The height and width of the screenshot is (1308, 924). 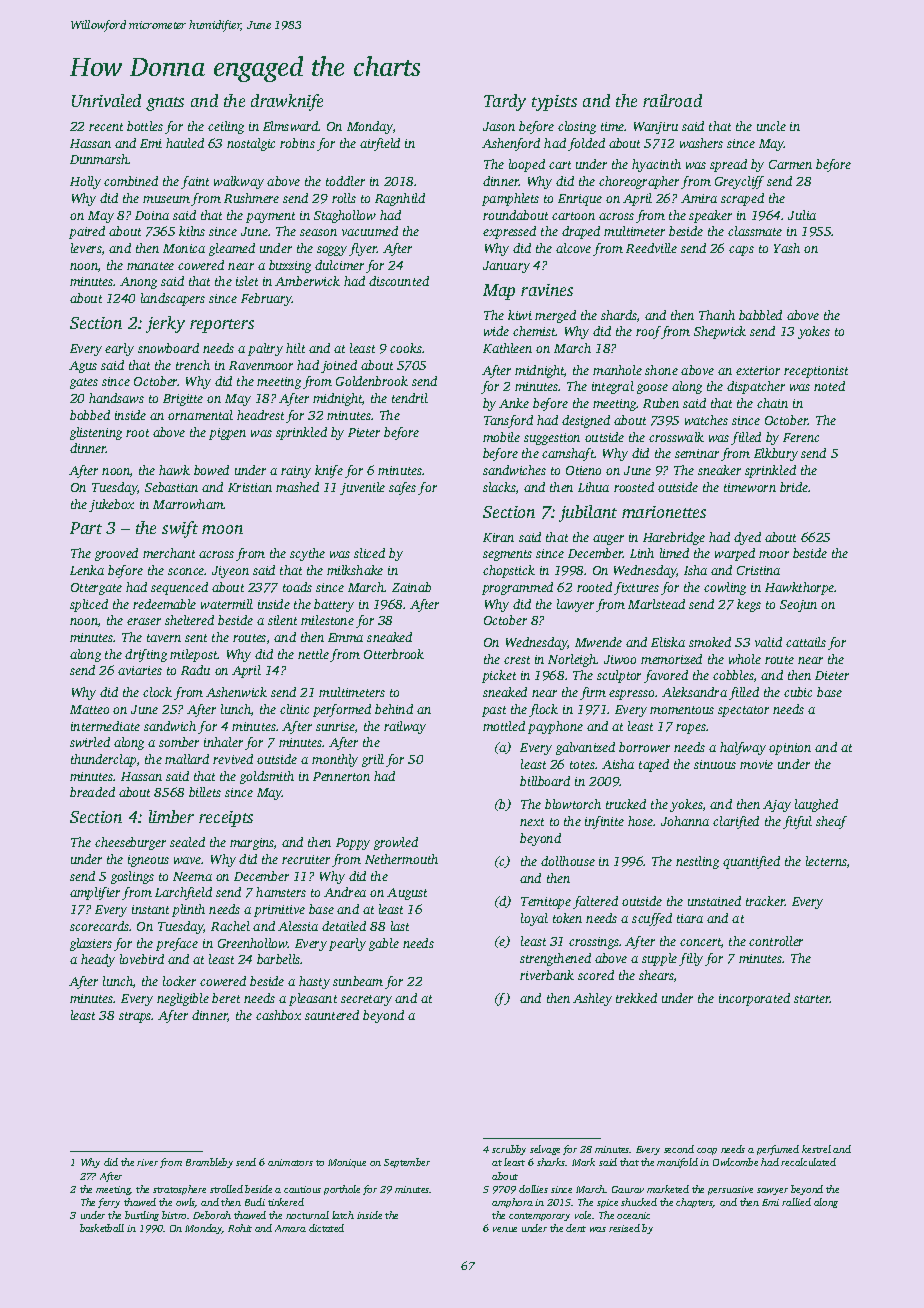 I want to click on concert, so click(x=700, y=942).
